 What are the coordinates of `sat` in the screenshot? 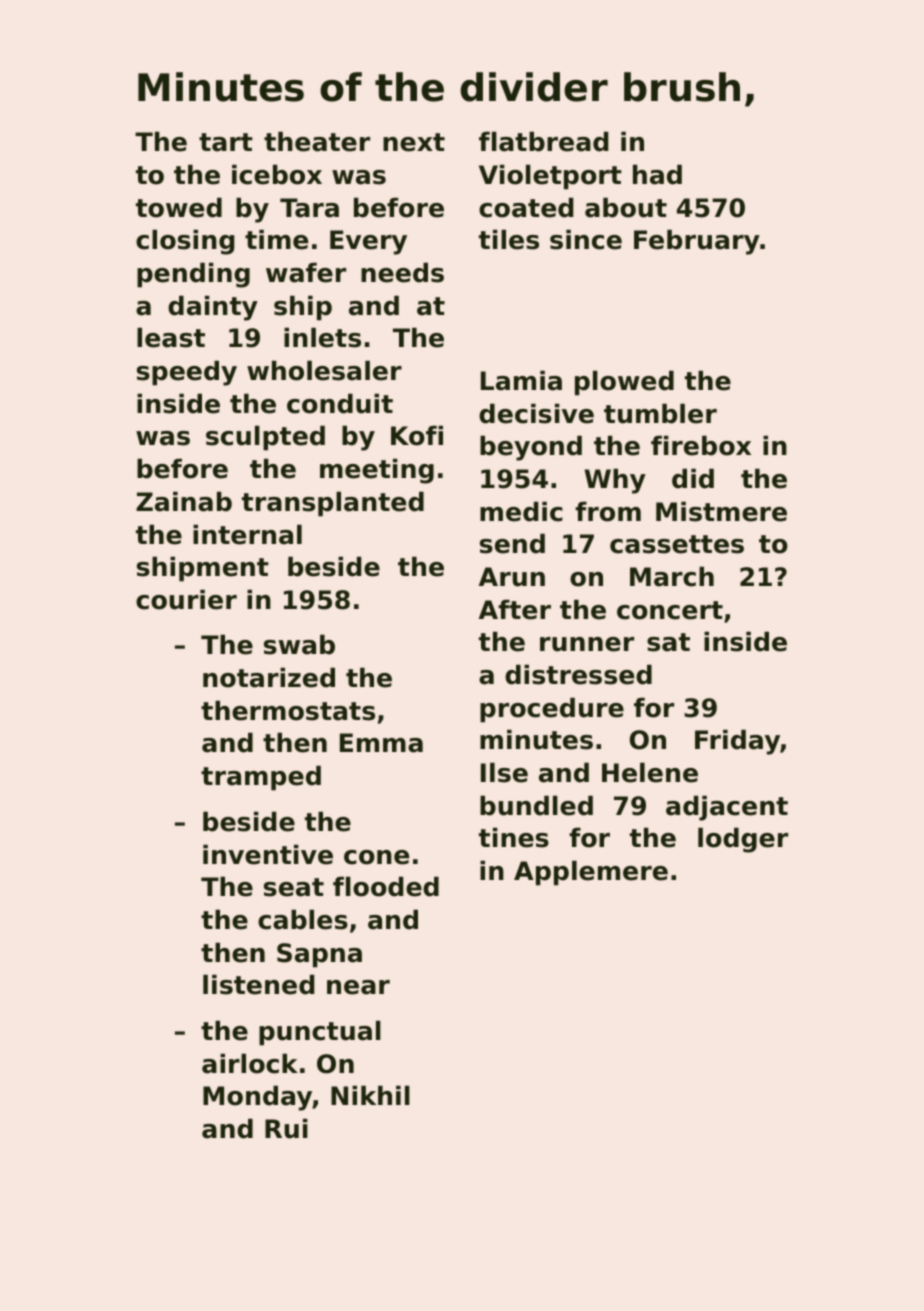 It's located at (668, 642).
